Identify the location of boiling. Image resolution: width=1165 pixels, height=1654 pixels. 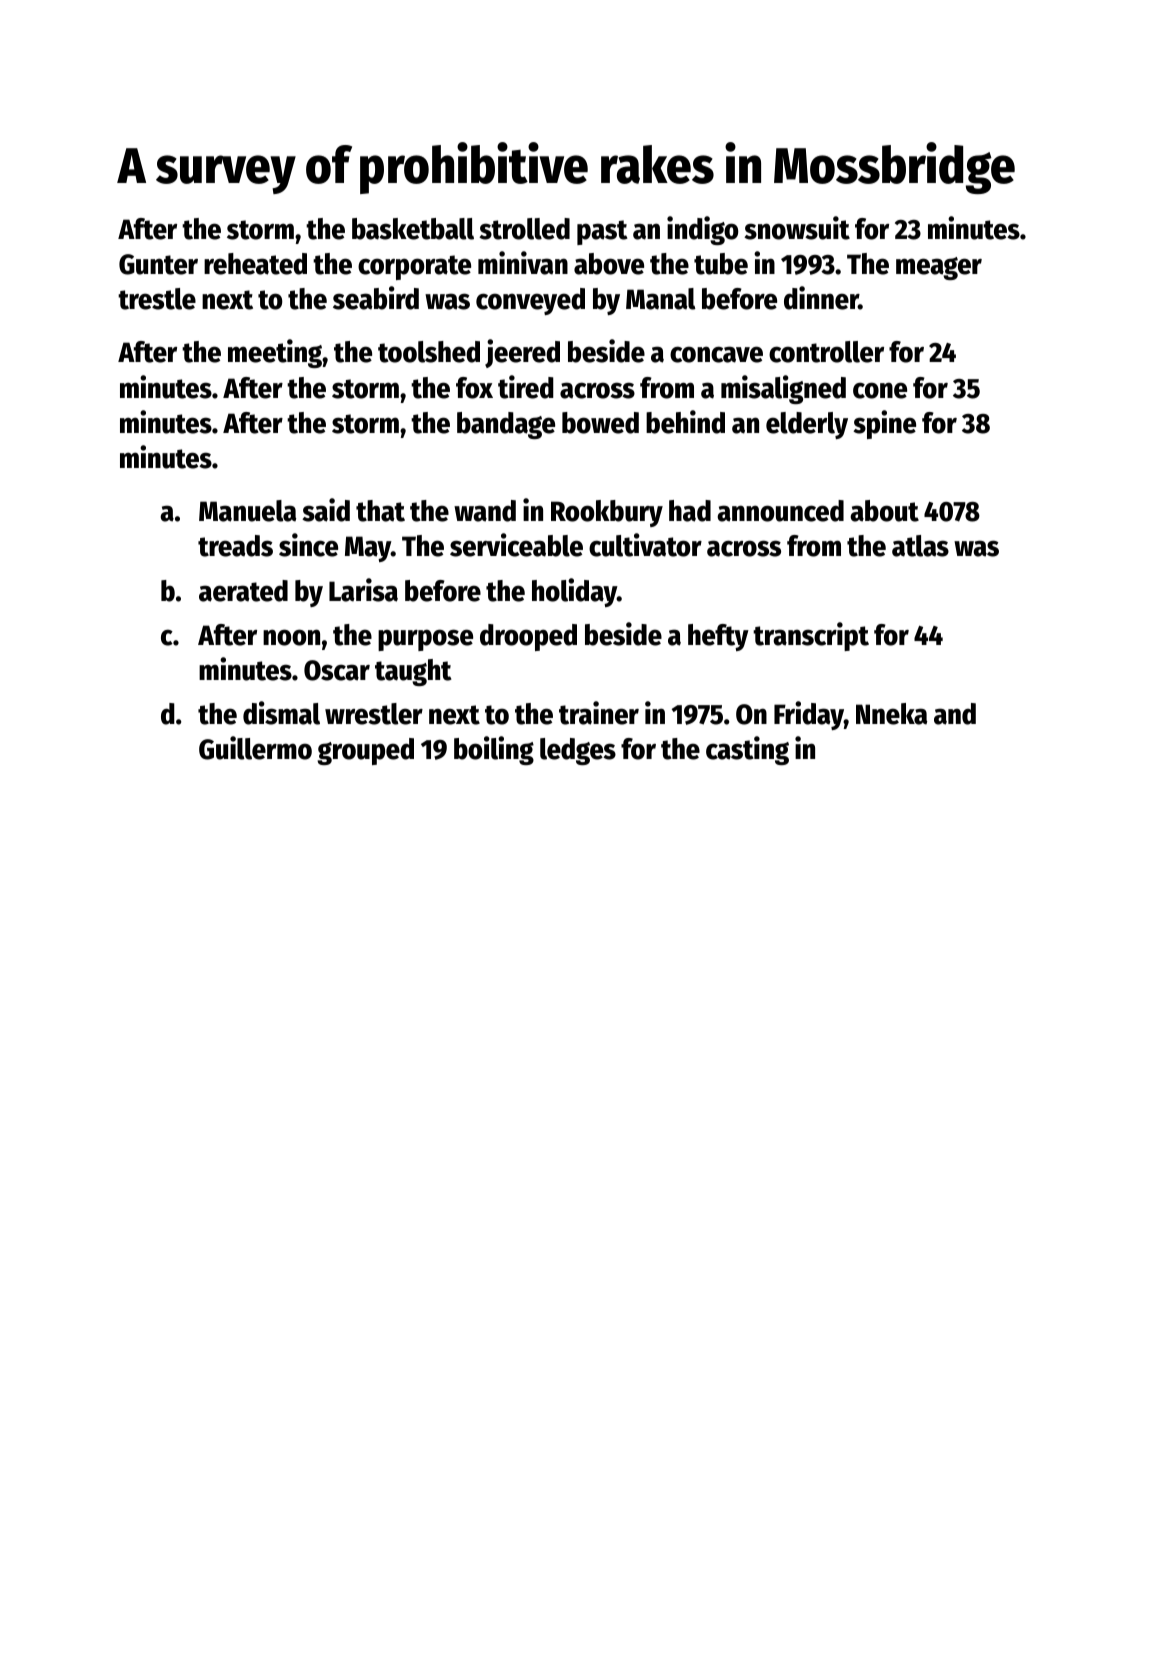
(494, 750).
